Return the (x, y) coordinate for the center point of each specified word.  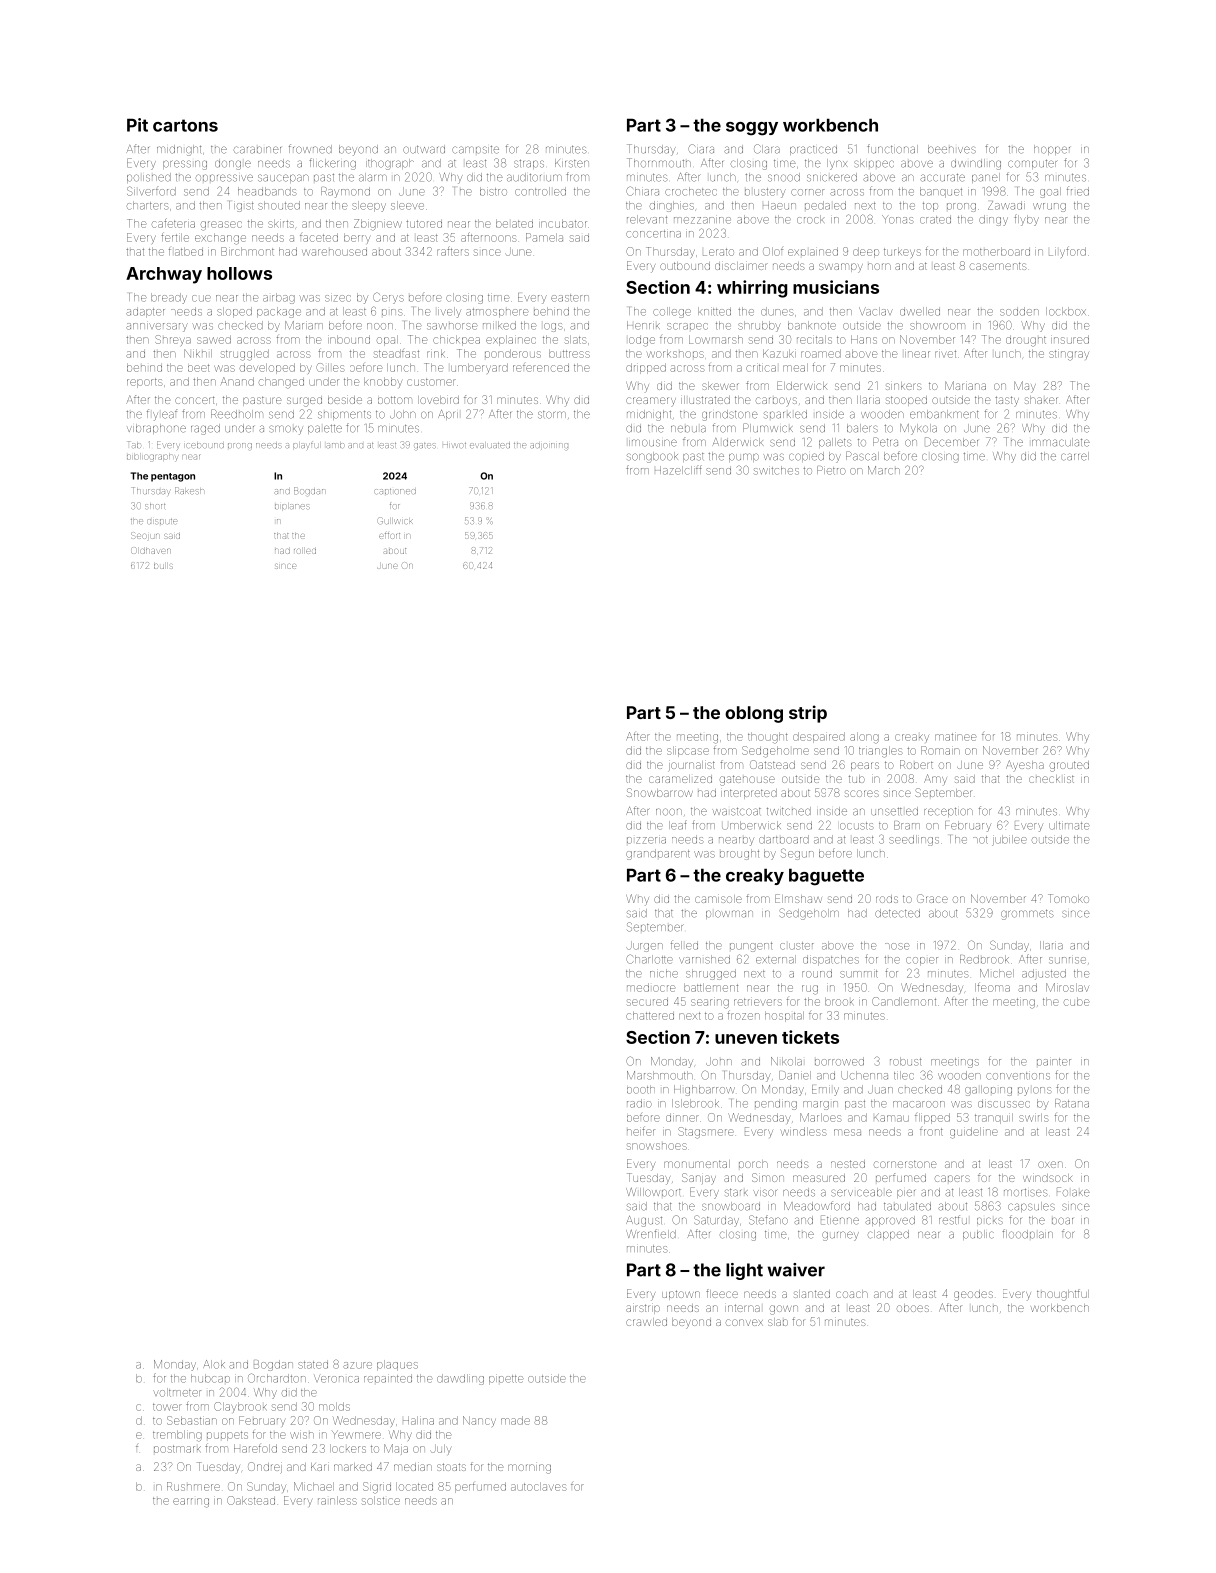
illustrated (705, 400)
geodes (973, 1295)
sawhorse (452, 326)
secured (647, 1002)
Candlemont (904, 1001)
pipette (506, 1380)
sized (338, 298)
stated (313, 1364)
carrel (1075, 456)
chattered (650, 1016)
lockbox (1066, 311)
